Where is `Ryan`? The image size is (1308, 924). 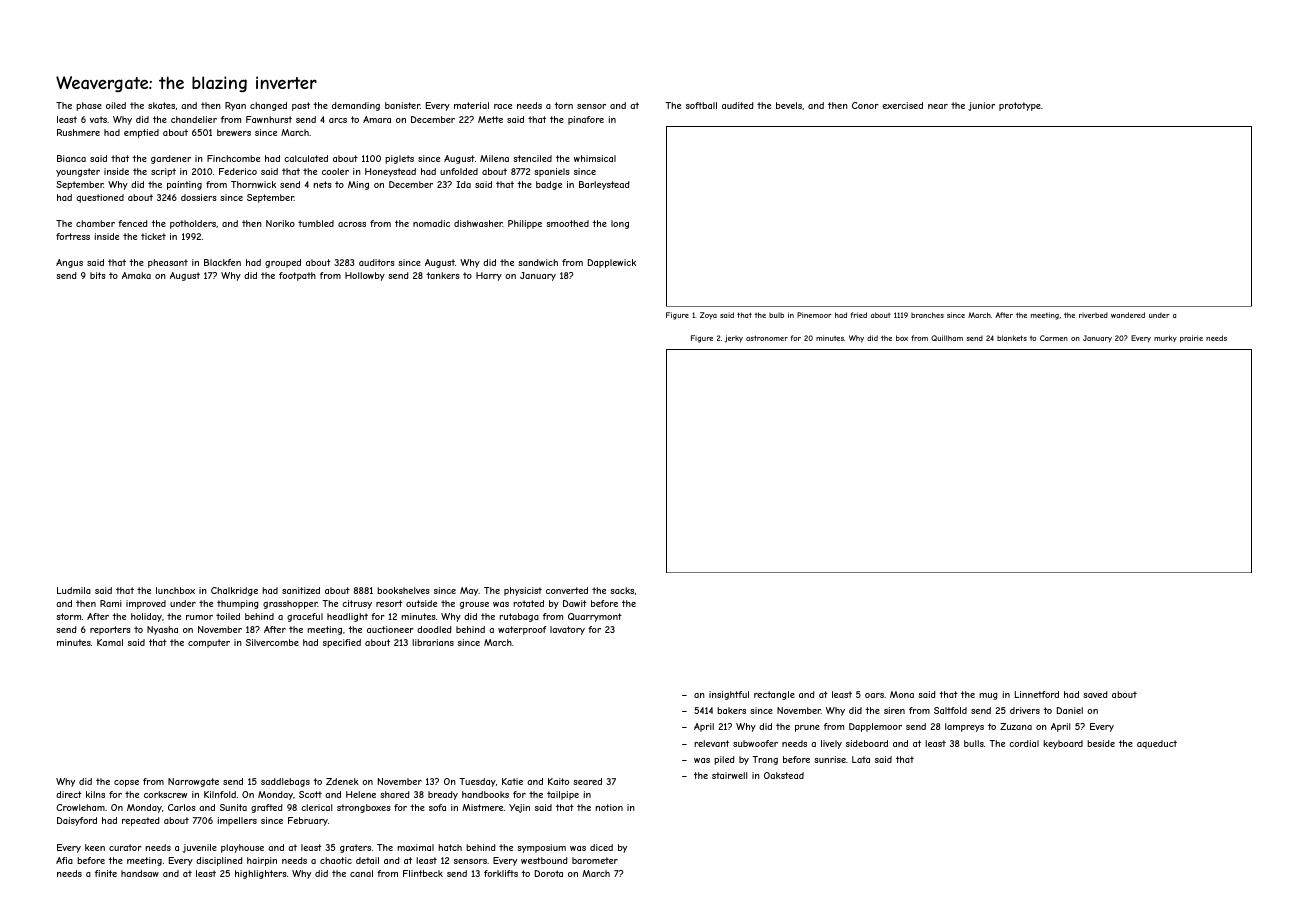 Ryan is located at coordinates (235, 106).
